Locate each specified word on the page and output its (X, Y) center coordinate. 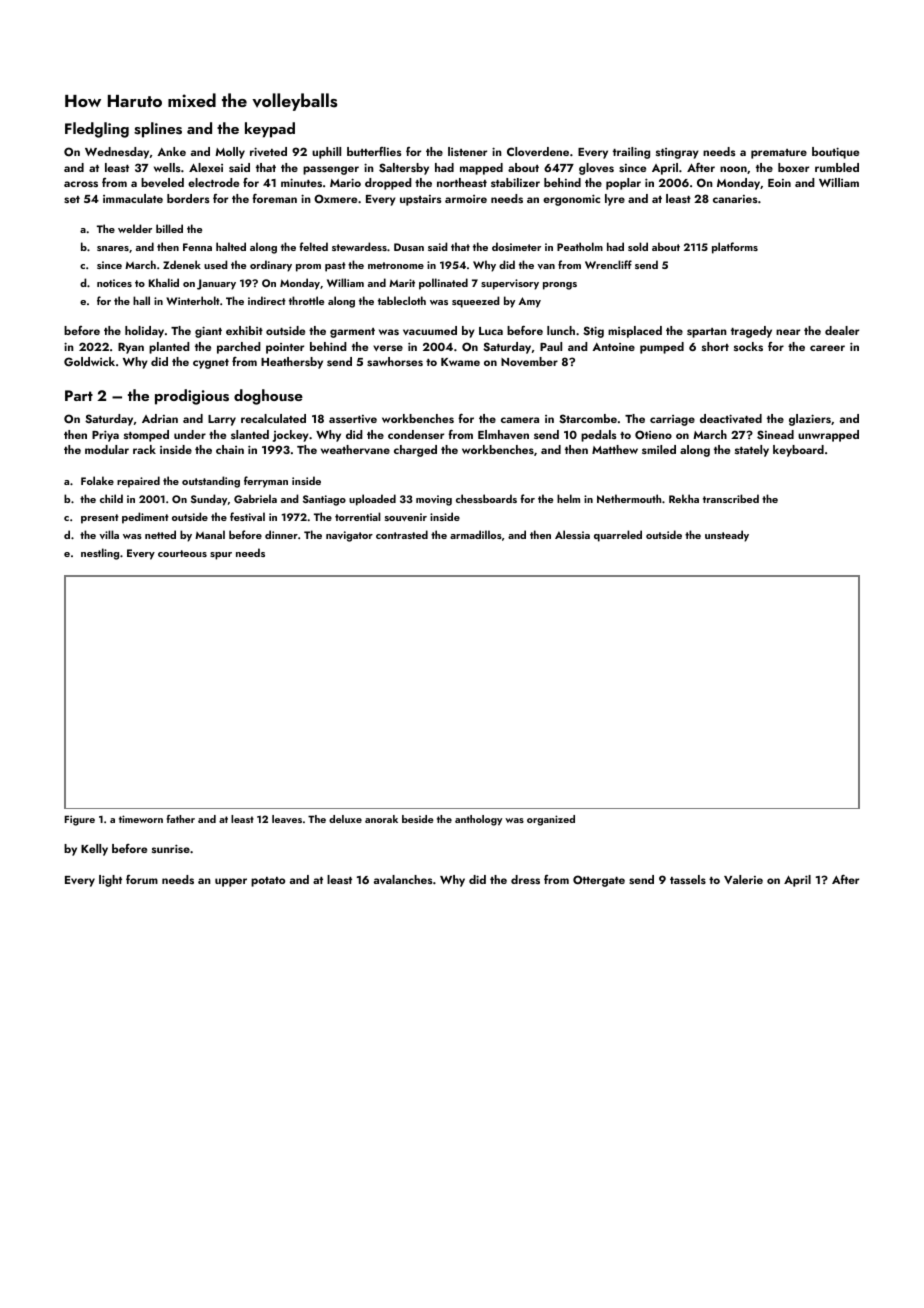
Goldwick (89, 361)
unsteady (727, 536)
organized (551, 820)
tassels (688, 879)
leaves (287, 819)
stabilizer (515, 182)
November (529, 361)
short (715, 346)
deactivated (731, 418)
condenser (416, 434)
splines (158, 130)
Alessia (572, 534)
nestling (100, 554)
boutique (835, 153)
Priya (105, 436)
